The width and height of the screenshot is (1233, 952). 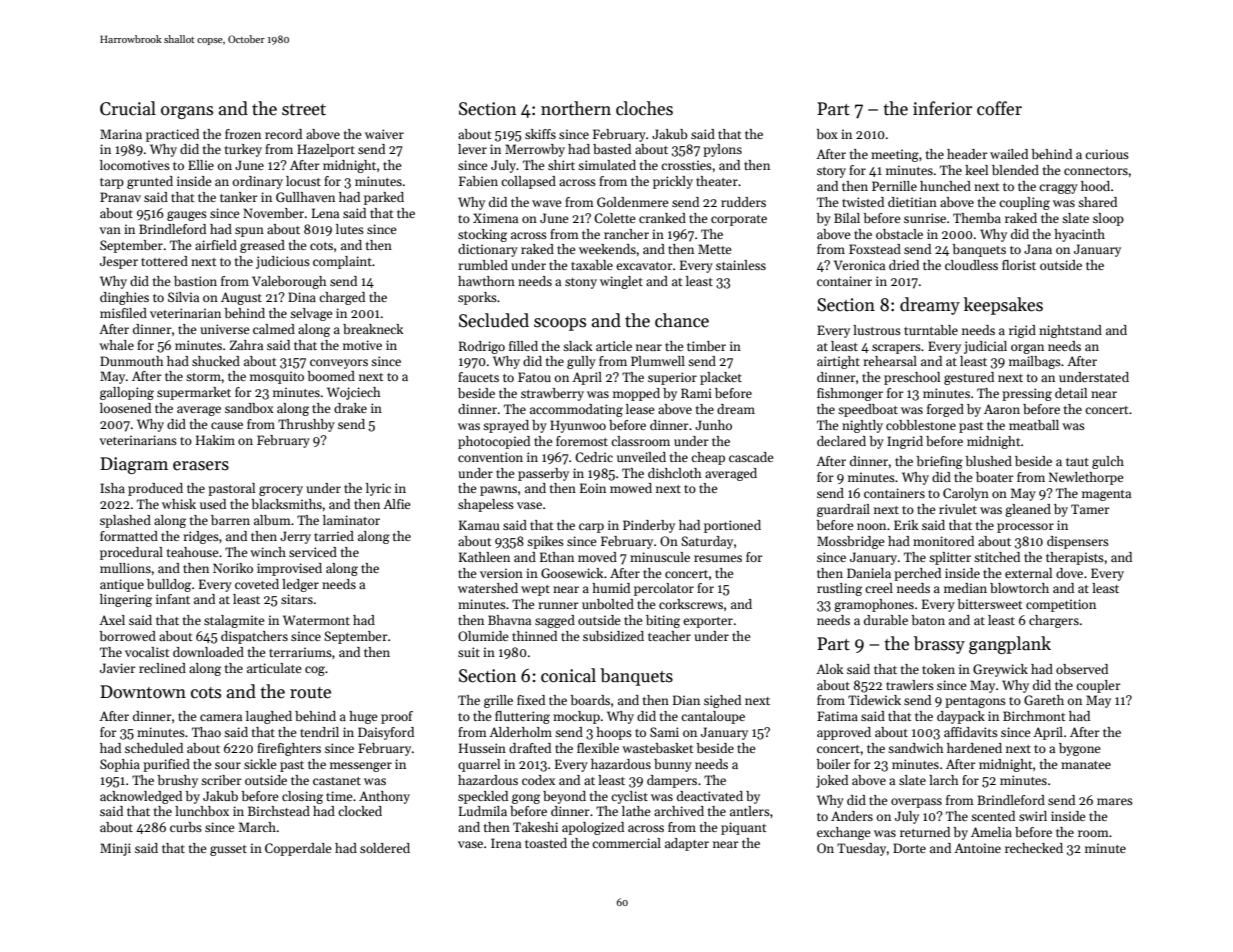 I want to click on rechecked, so click(x=1034, y=848).
